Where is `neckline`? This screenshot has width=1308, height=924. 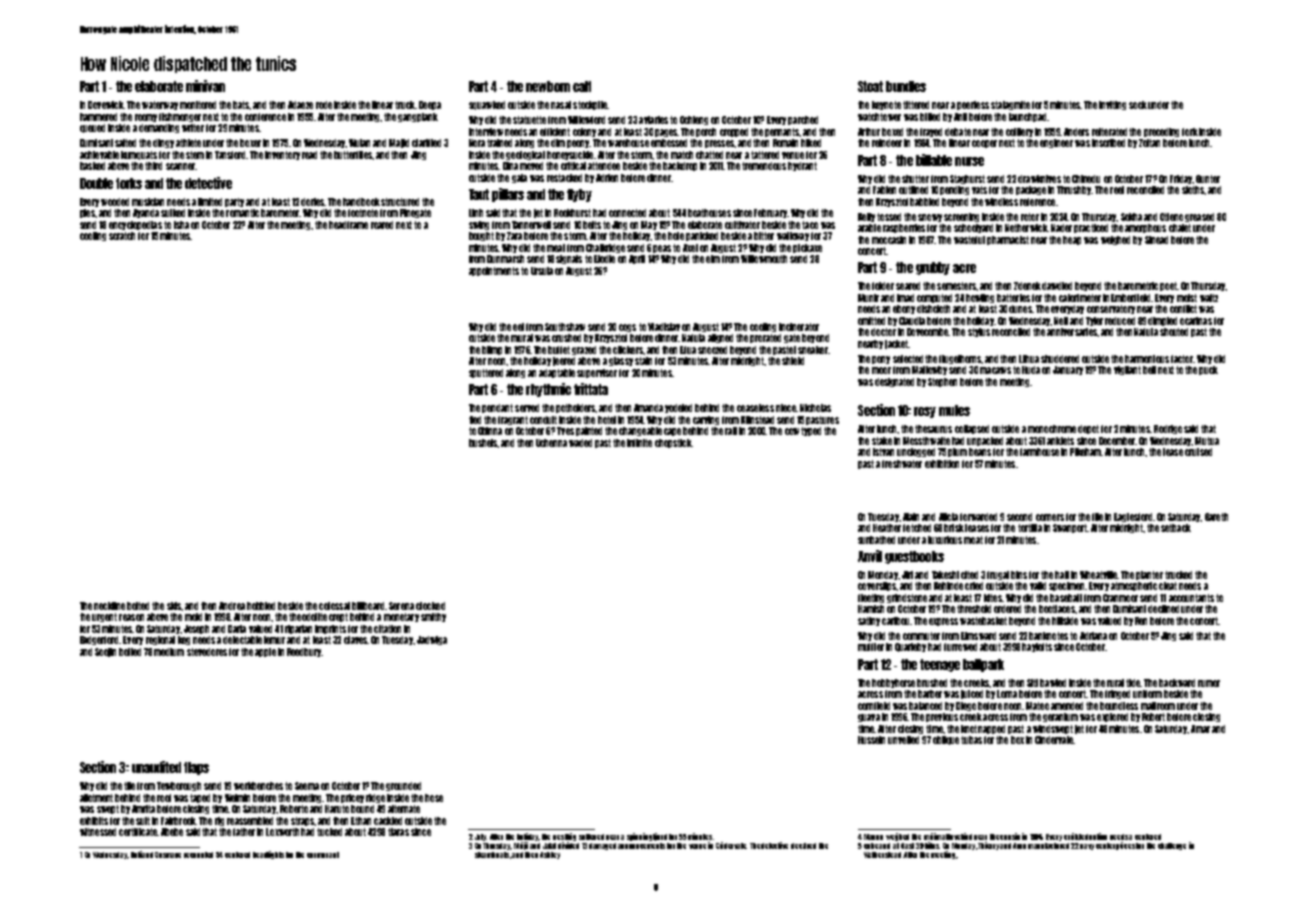
neckline is located at coordinates (109, 606).
